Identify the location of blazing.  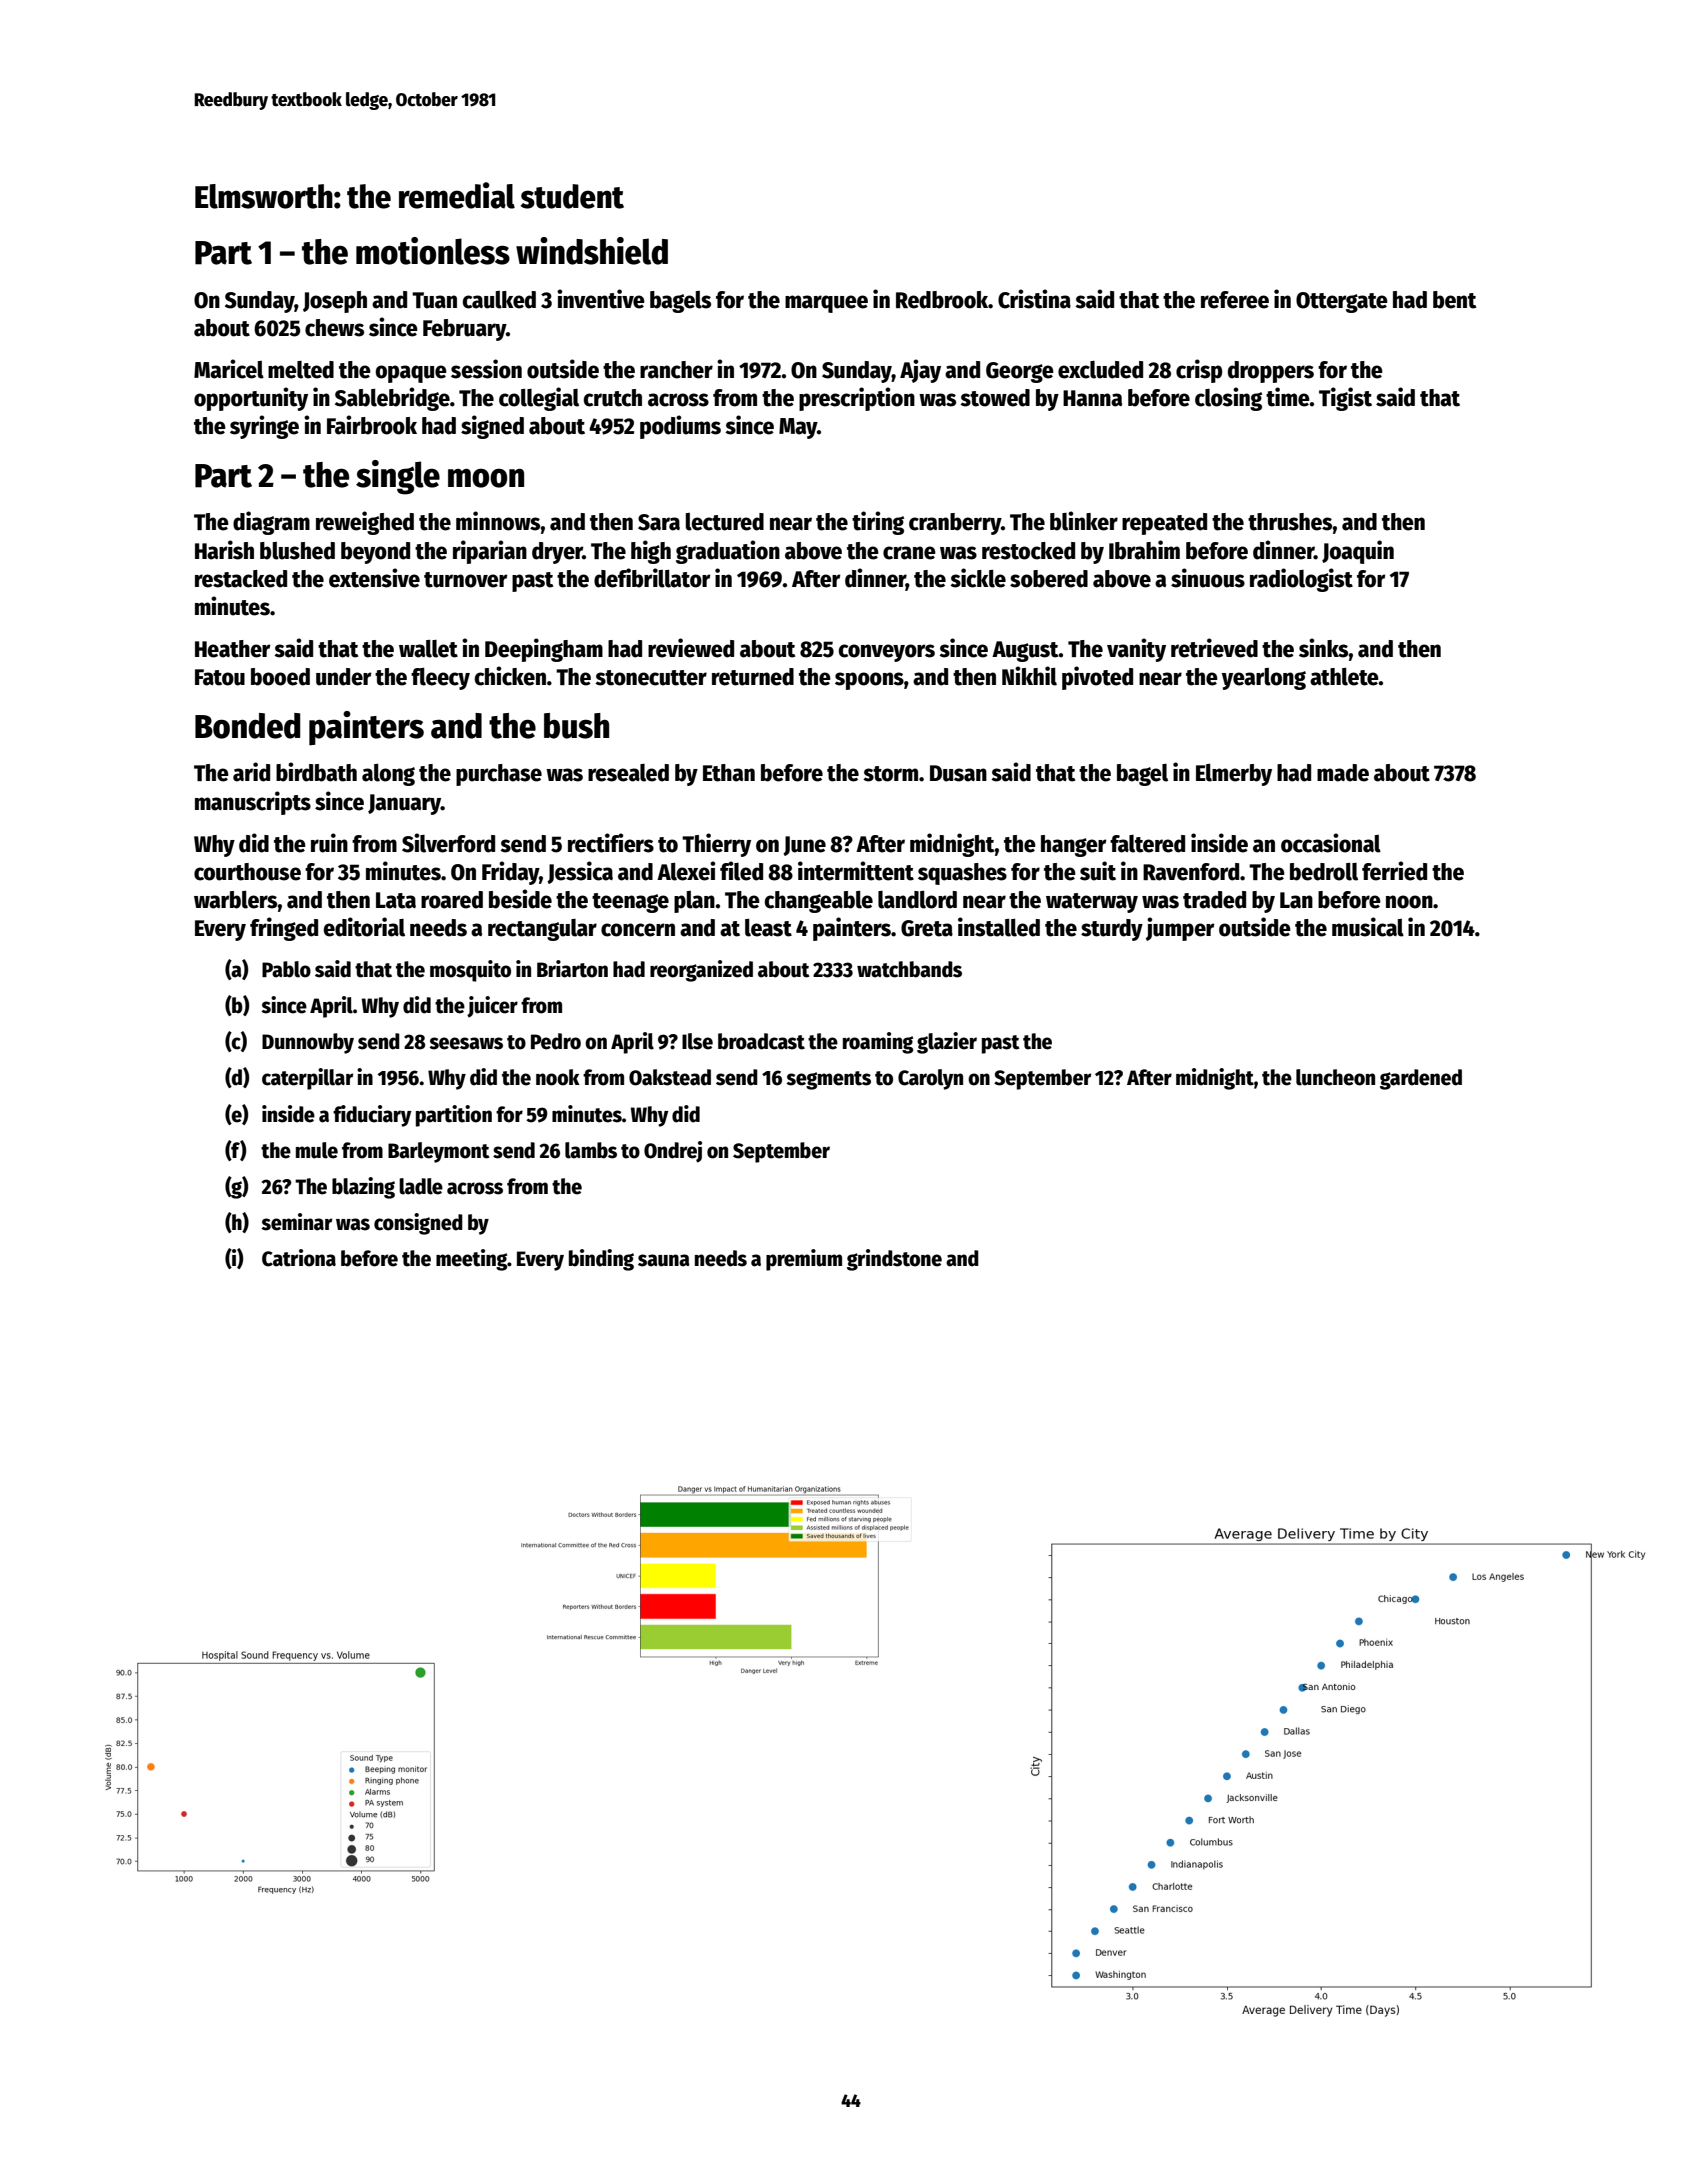
(363, 1188).
